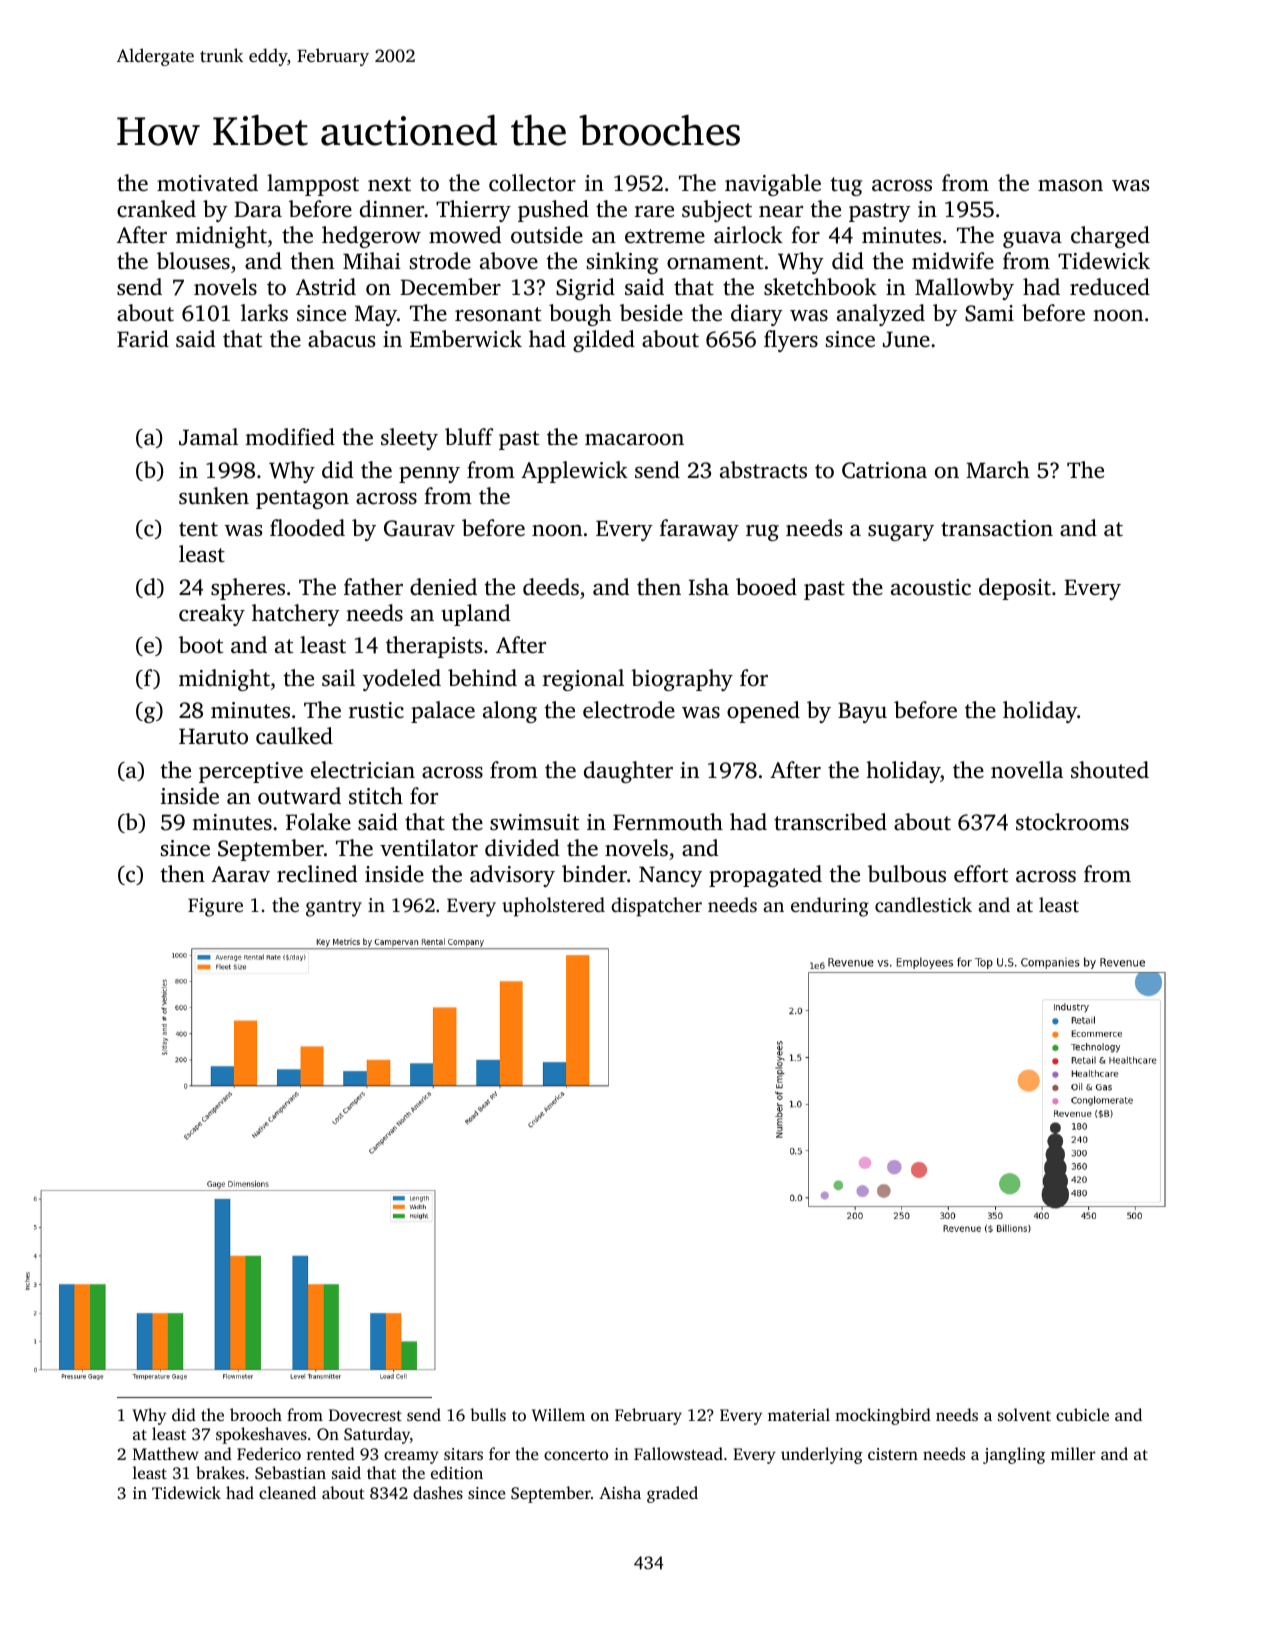  Describe the element at coordinates (334, 908) in the screenshot. I see `gantry` at that location.
